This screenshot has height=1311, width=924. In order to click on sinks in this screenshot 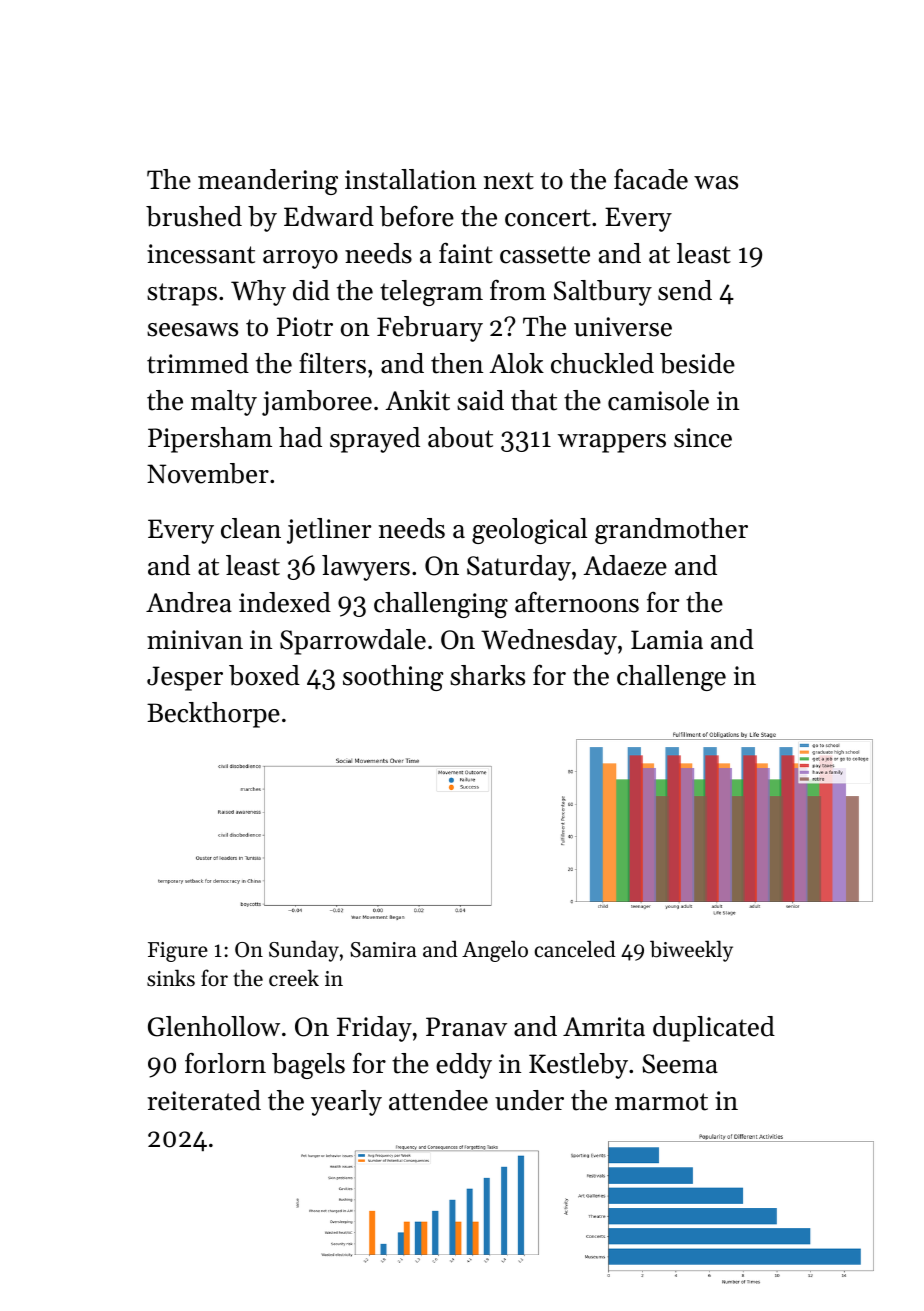, I will do `click(171, 978)`.
